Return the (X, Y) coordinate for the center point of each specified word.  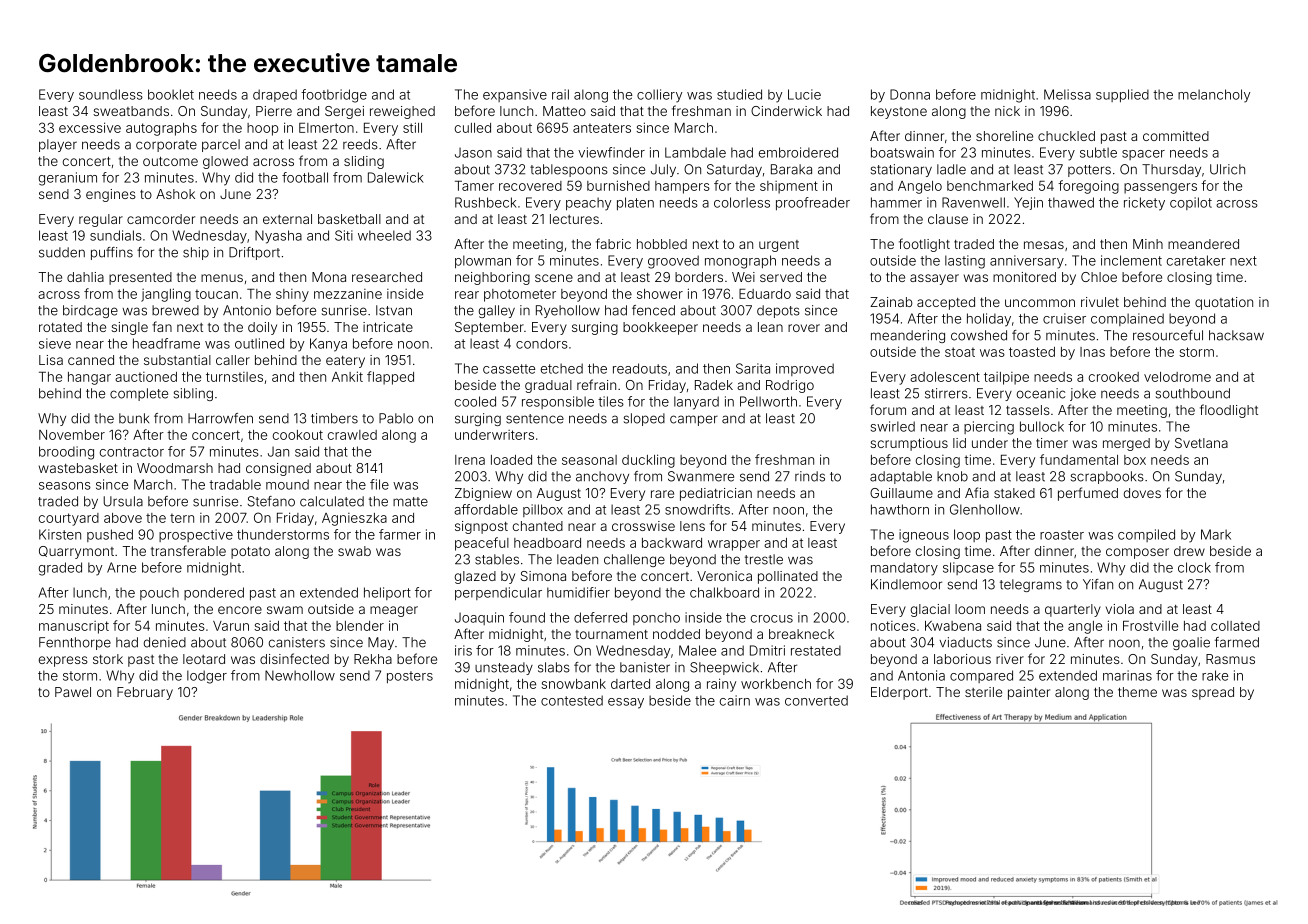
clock (1194, 567)
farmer (400, 534)
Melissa (1067, 94)
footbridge (334, 96)
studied (739, 94)
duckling (648, 461)
